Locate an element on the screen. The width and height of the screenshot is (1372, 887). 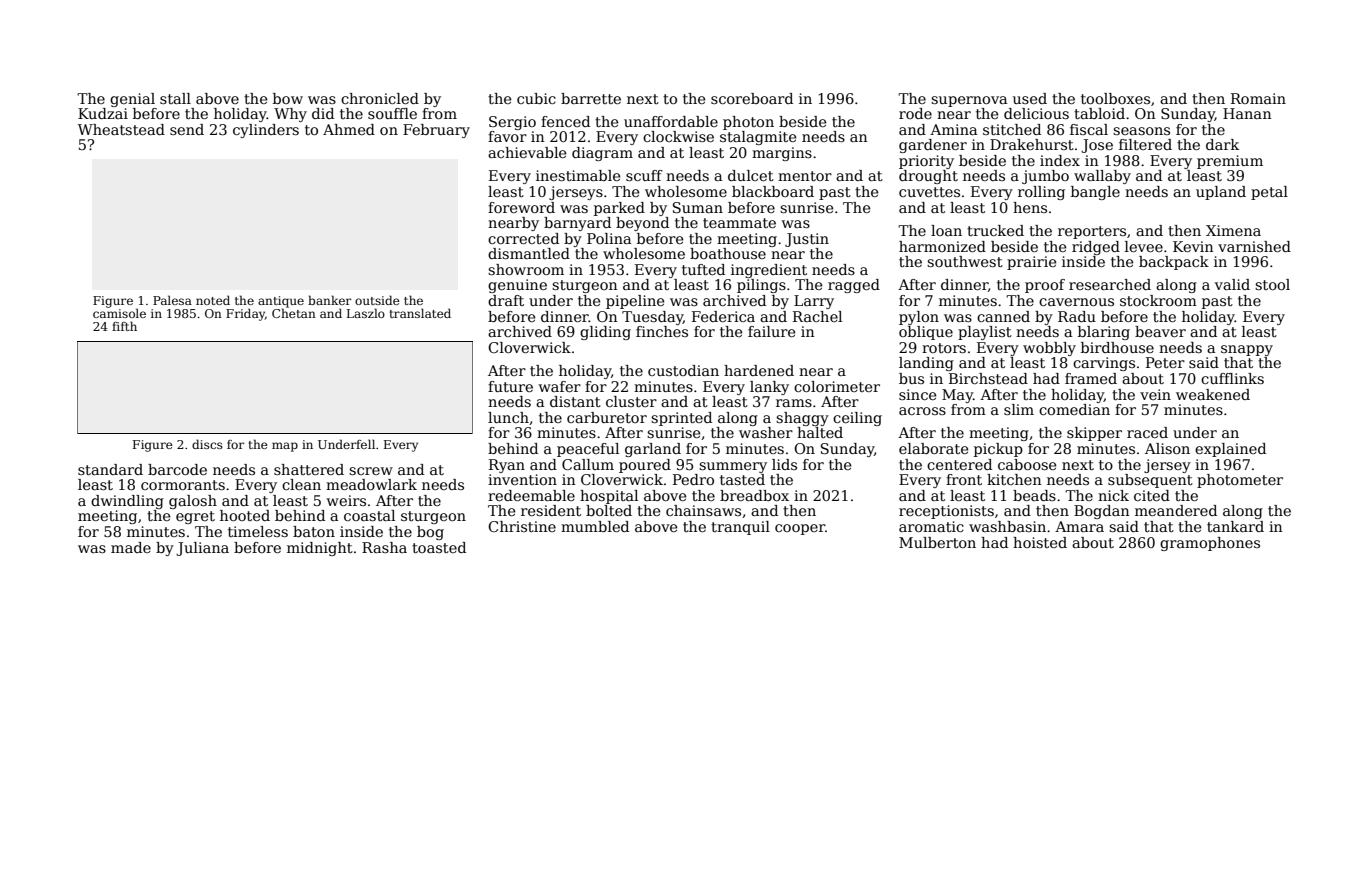
bow is located at coordinates (288, 98).
